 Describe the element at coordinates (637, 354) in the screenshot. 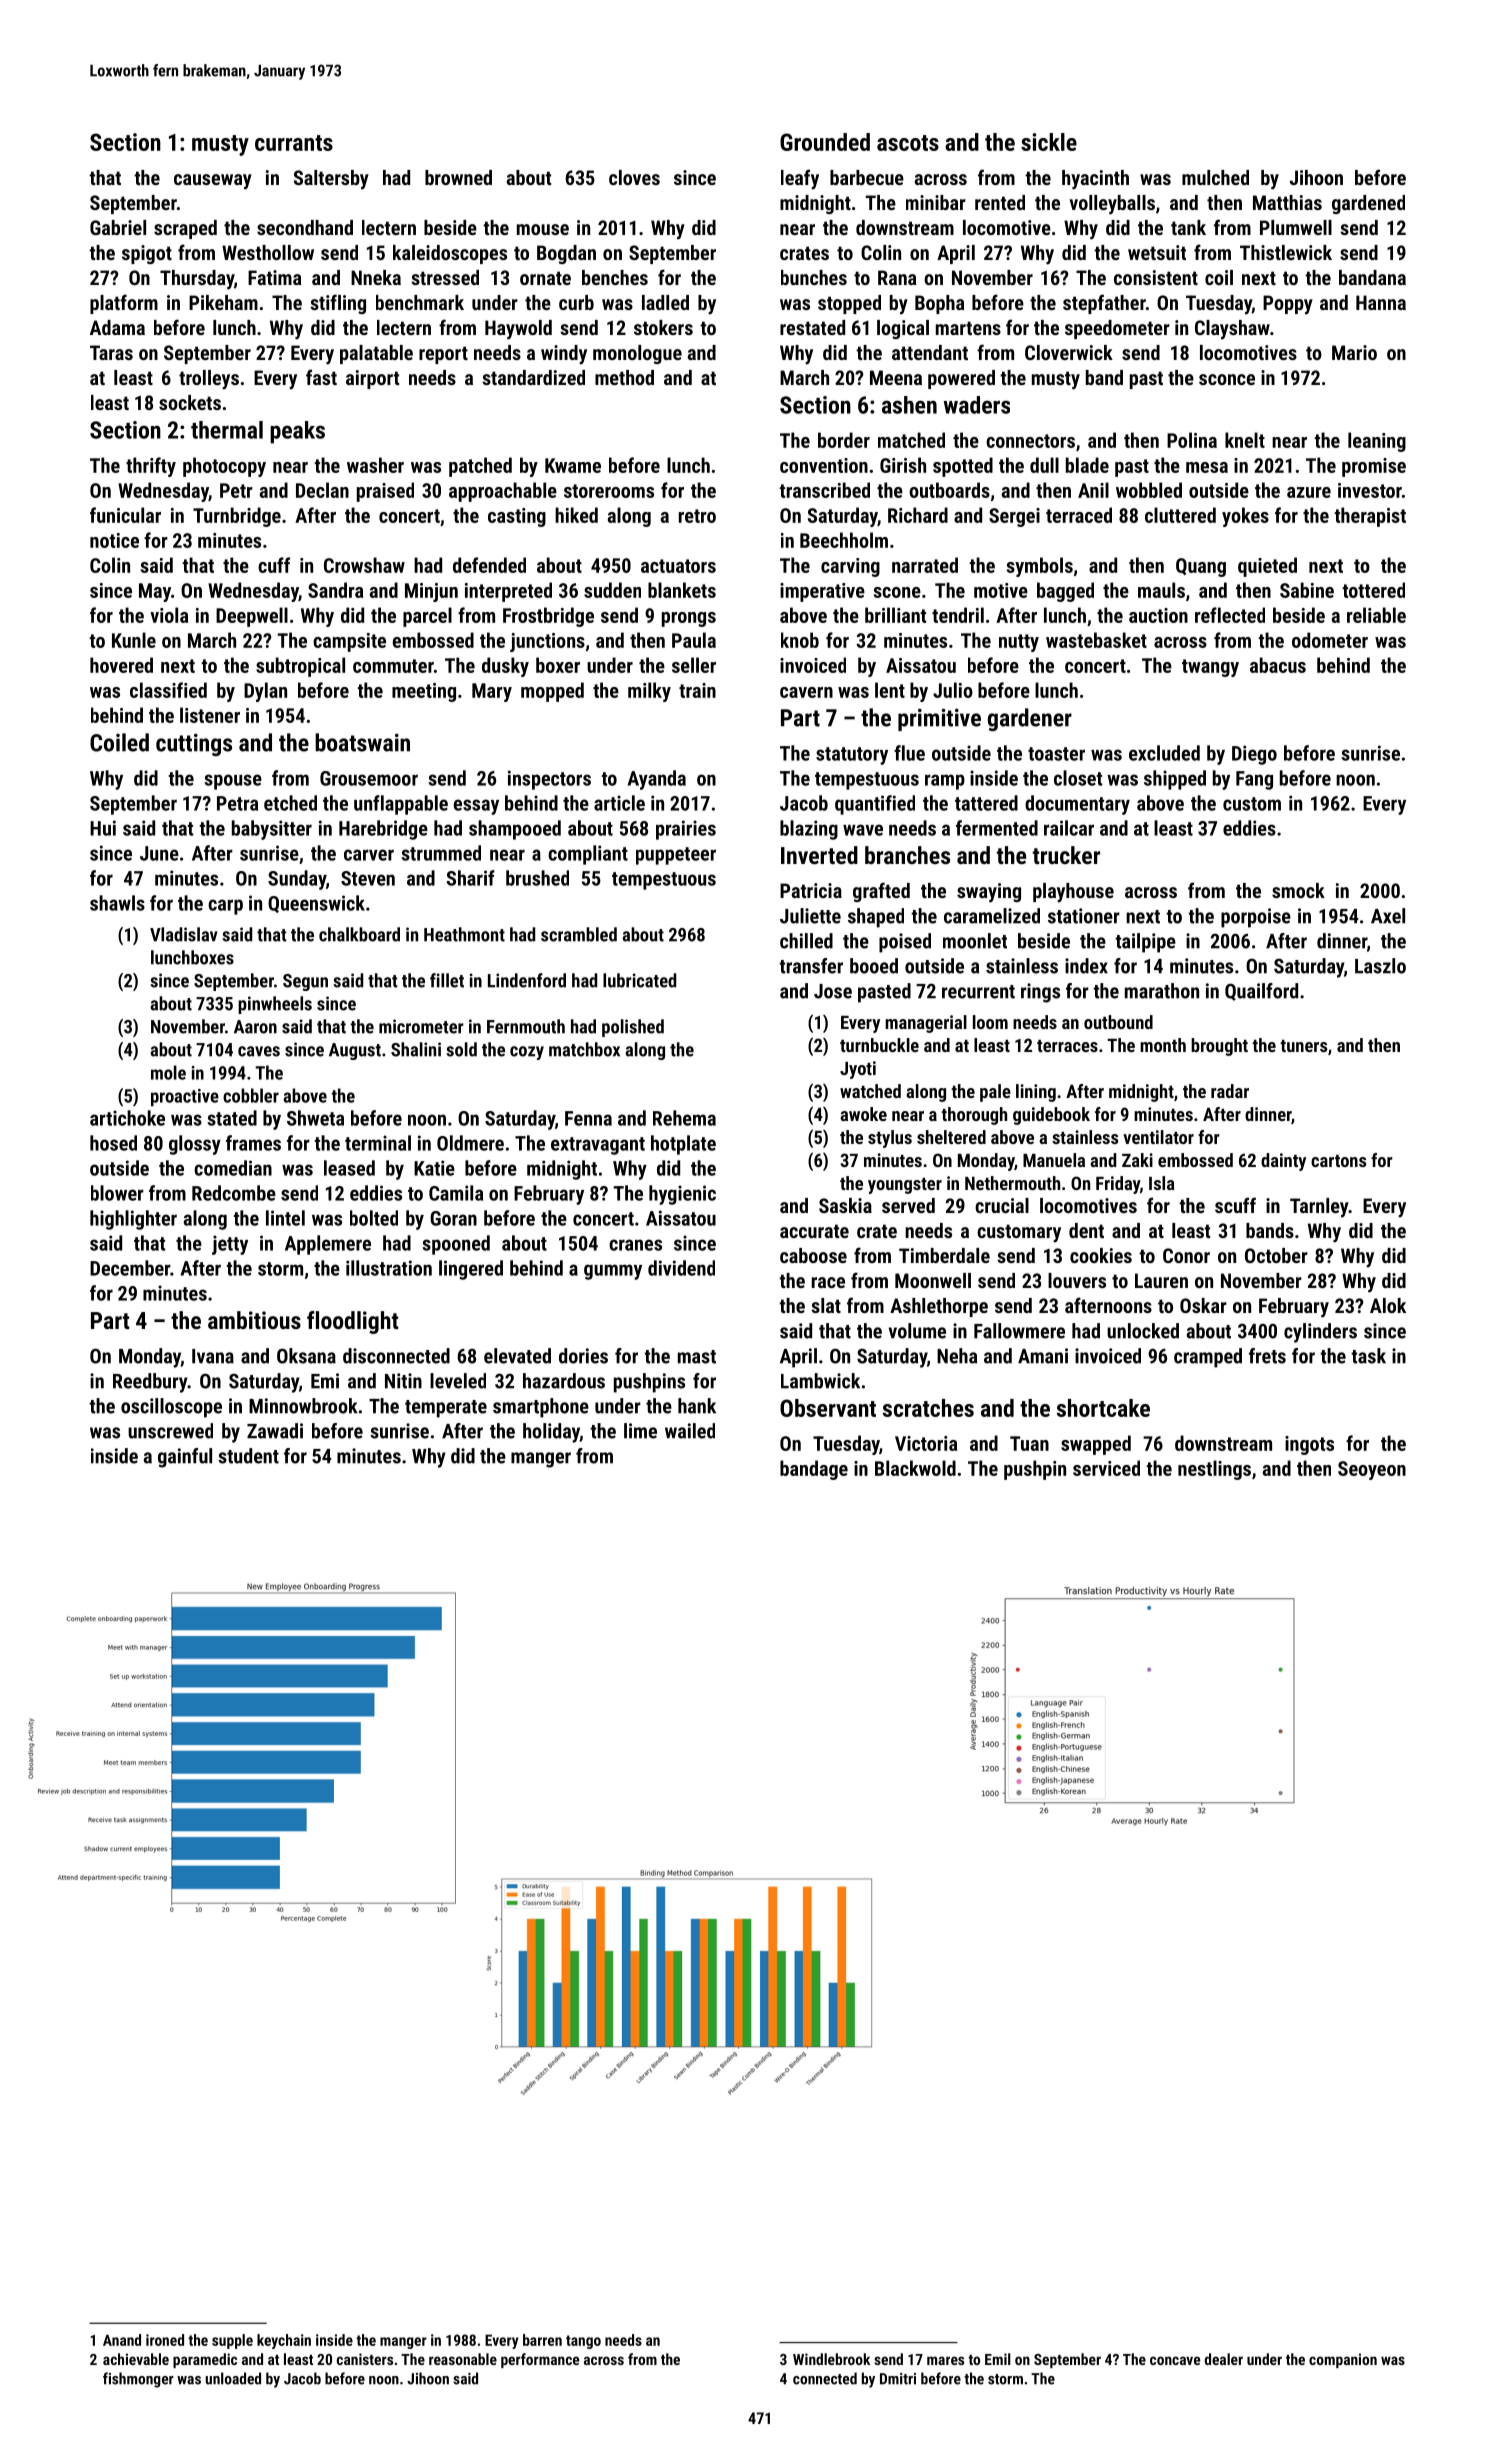

I see `monologue` at that location.
